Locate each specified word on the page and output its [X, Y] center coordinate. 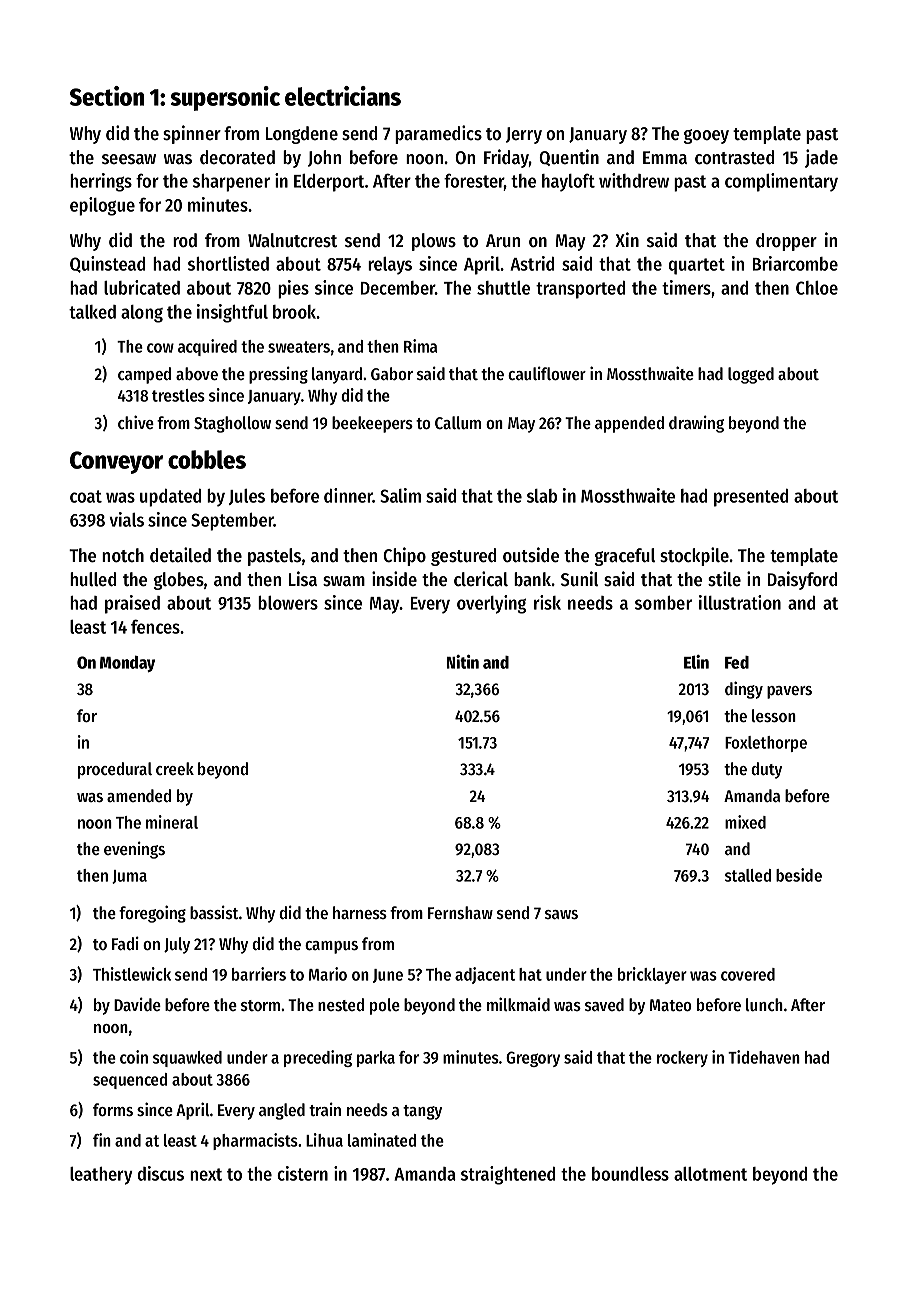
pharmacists [255, 1141]
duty [766, 770]
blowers [288, 603]
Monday [127, 664]
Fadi [125, 943]
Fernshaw [460, 912]
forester [474, 180]
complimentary [781, 182]
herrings [101, 182]
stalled [748, 875]
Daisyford [802, 580]
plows [434, 242]
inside [394, 579]
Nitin [463, 662]
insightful [232, 313]
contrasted [734, 157]
